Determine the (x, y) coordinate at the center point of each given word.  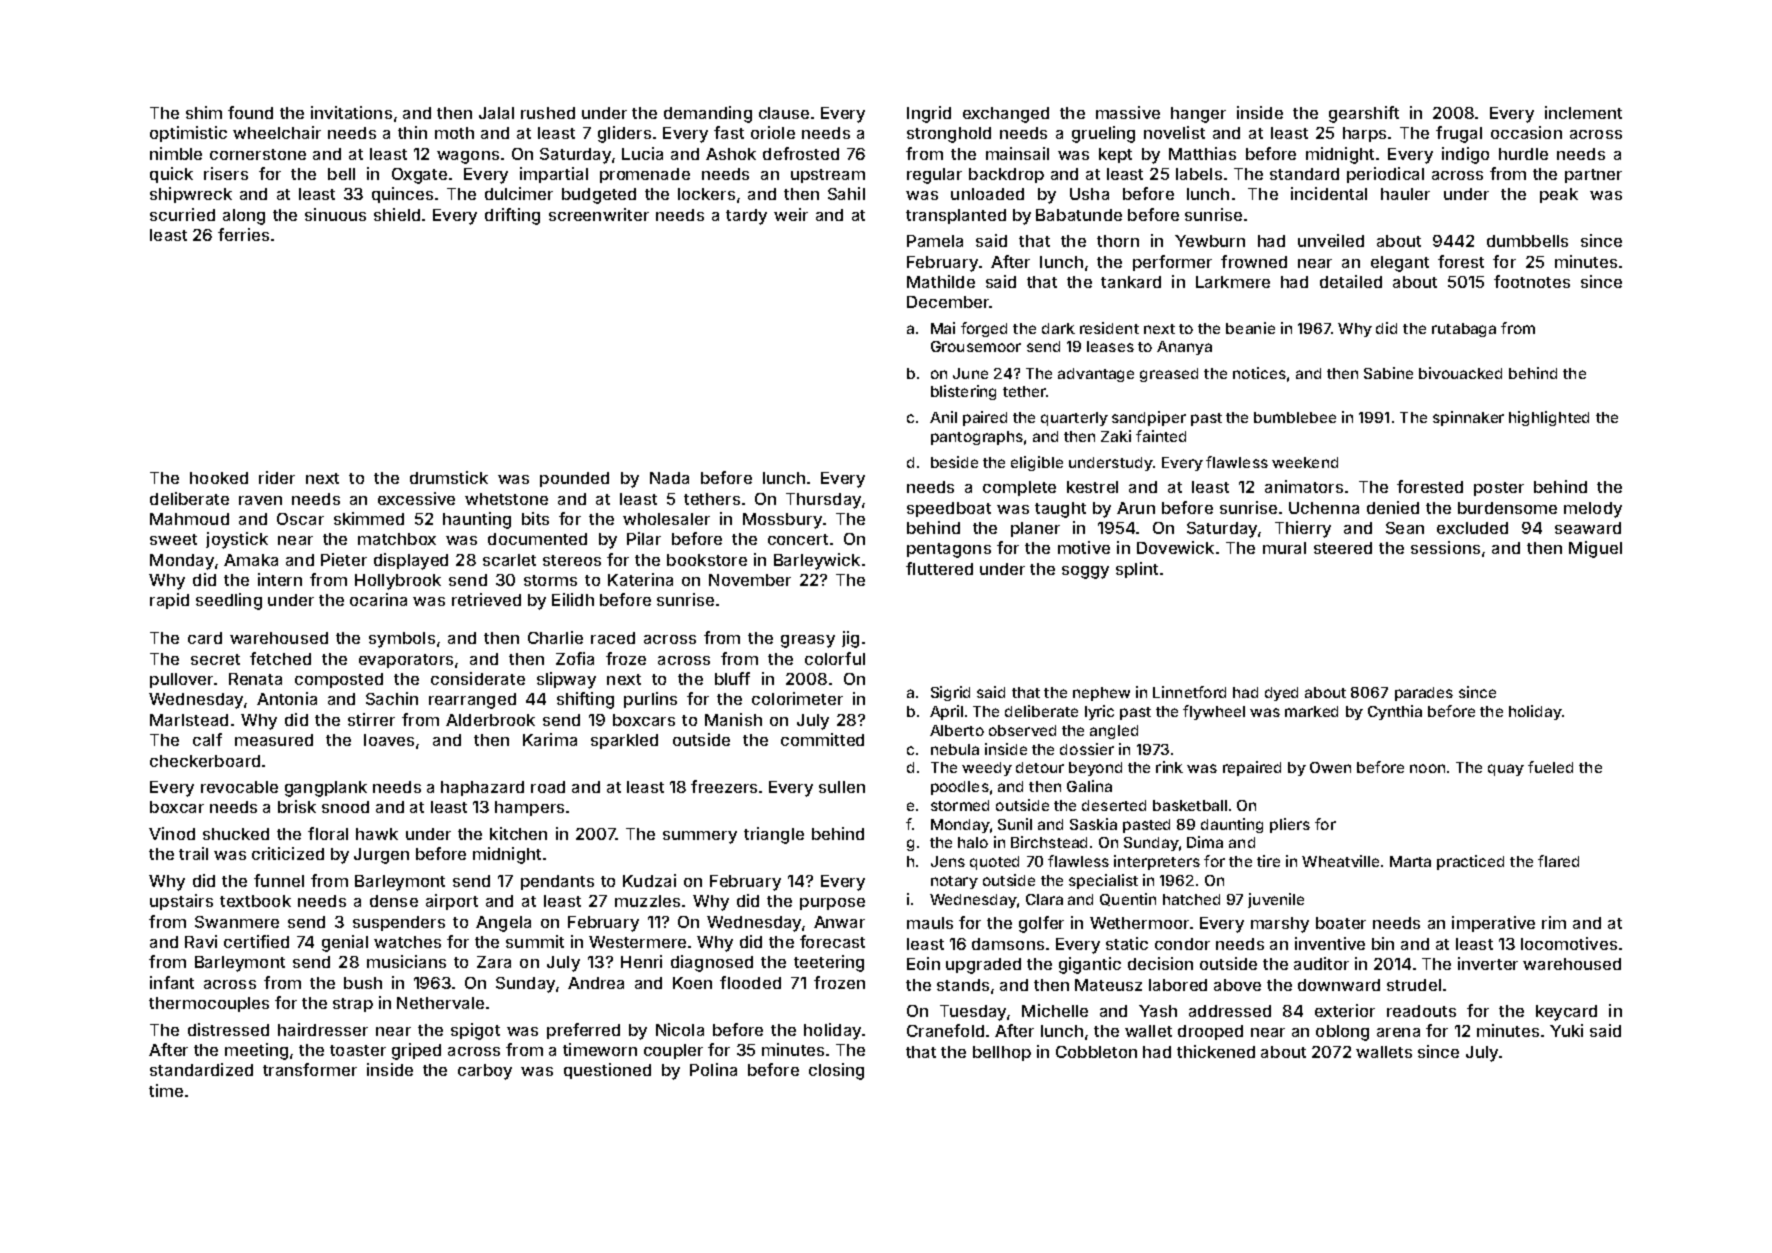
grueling (1103, 134)
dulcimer (519, 193)
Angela (503, 924)
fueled (1550, 767)
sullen (842, 787)
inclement (1583, 112)
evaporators (406, 661)
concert (798, 539)
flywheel (1214, 712)
